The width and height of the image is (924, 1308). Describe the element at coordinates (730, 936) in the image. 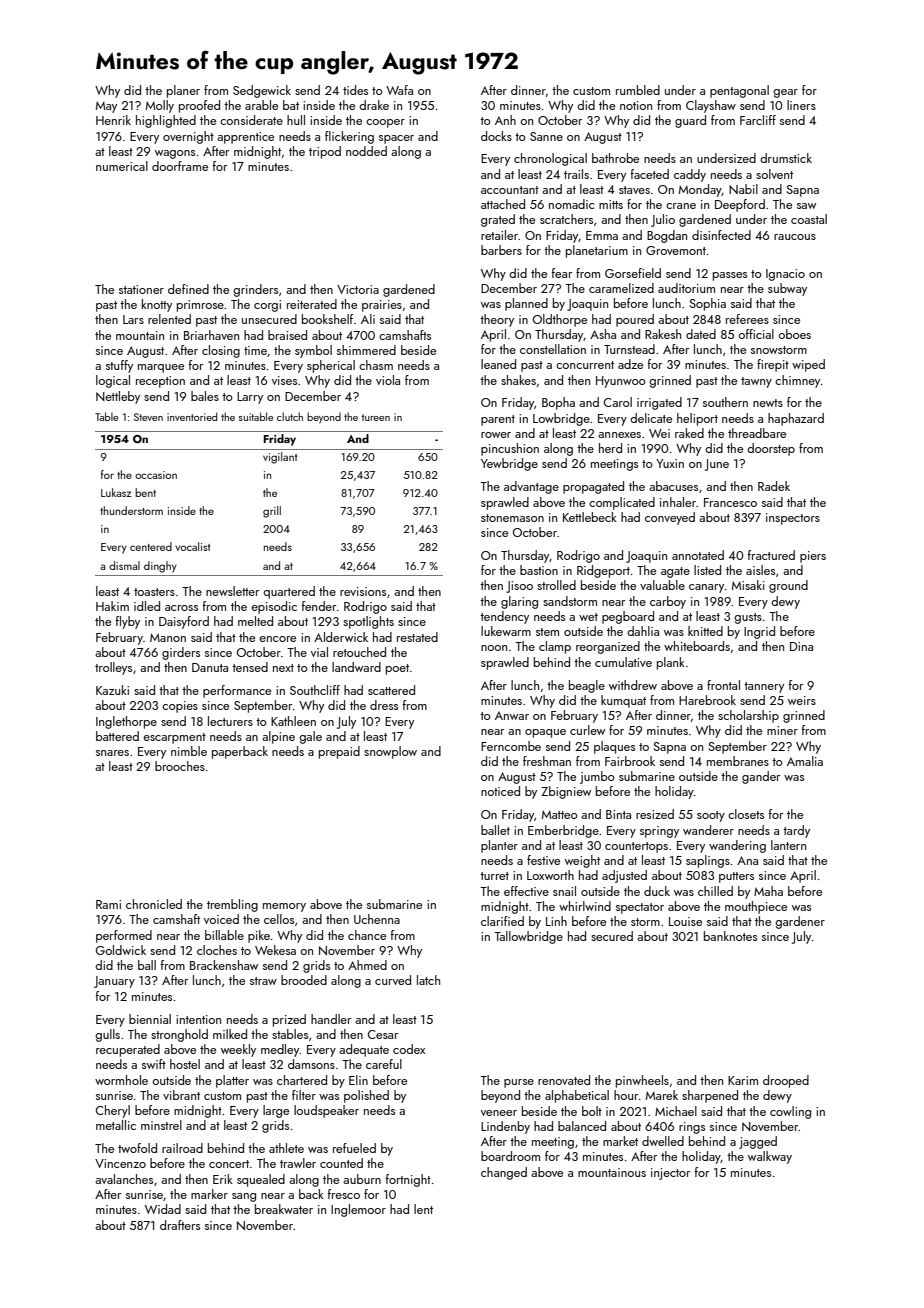

I see `banknotes` at that location.
